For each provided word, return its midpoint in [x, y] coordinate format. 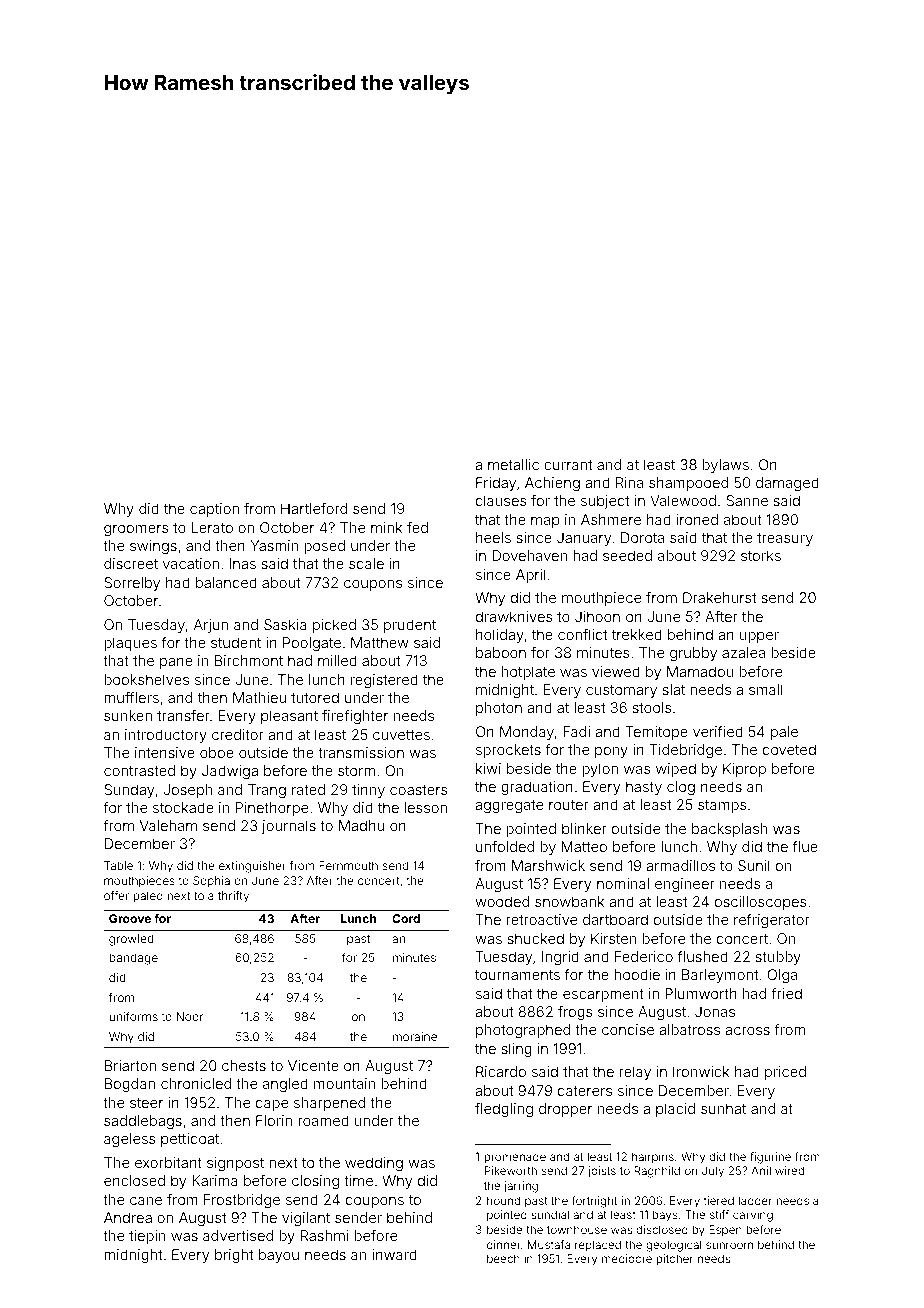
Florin [274, 1120]
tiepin [147, 1237]
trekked [637, 634]
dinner [504, 1244]
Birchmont [249, 660]
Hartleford [314, 508]
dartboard [615, 919]
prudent [410, 626]
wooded [502, 901]
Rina [629, 482]
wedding [374, 1164]
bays [665, 1216]
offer [116, 895]
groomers [136, 530]
